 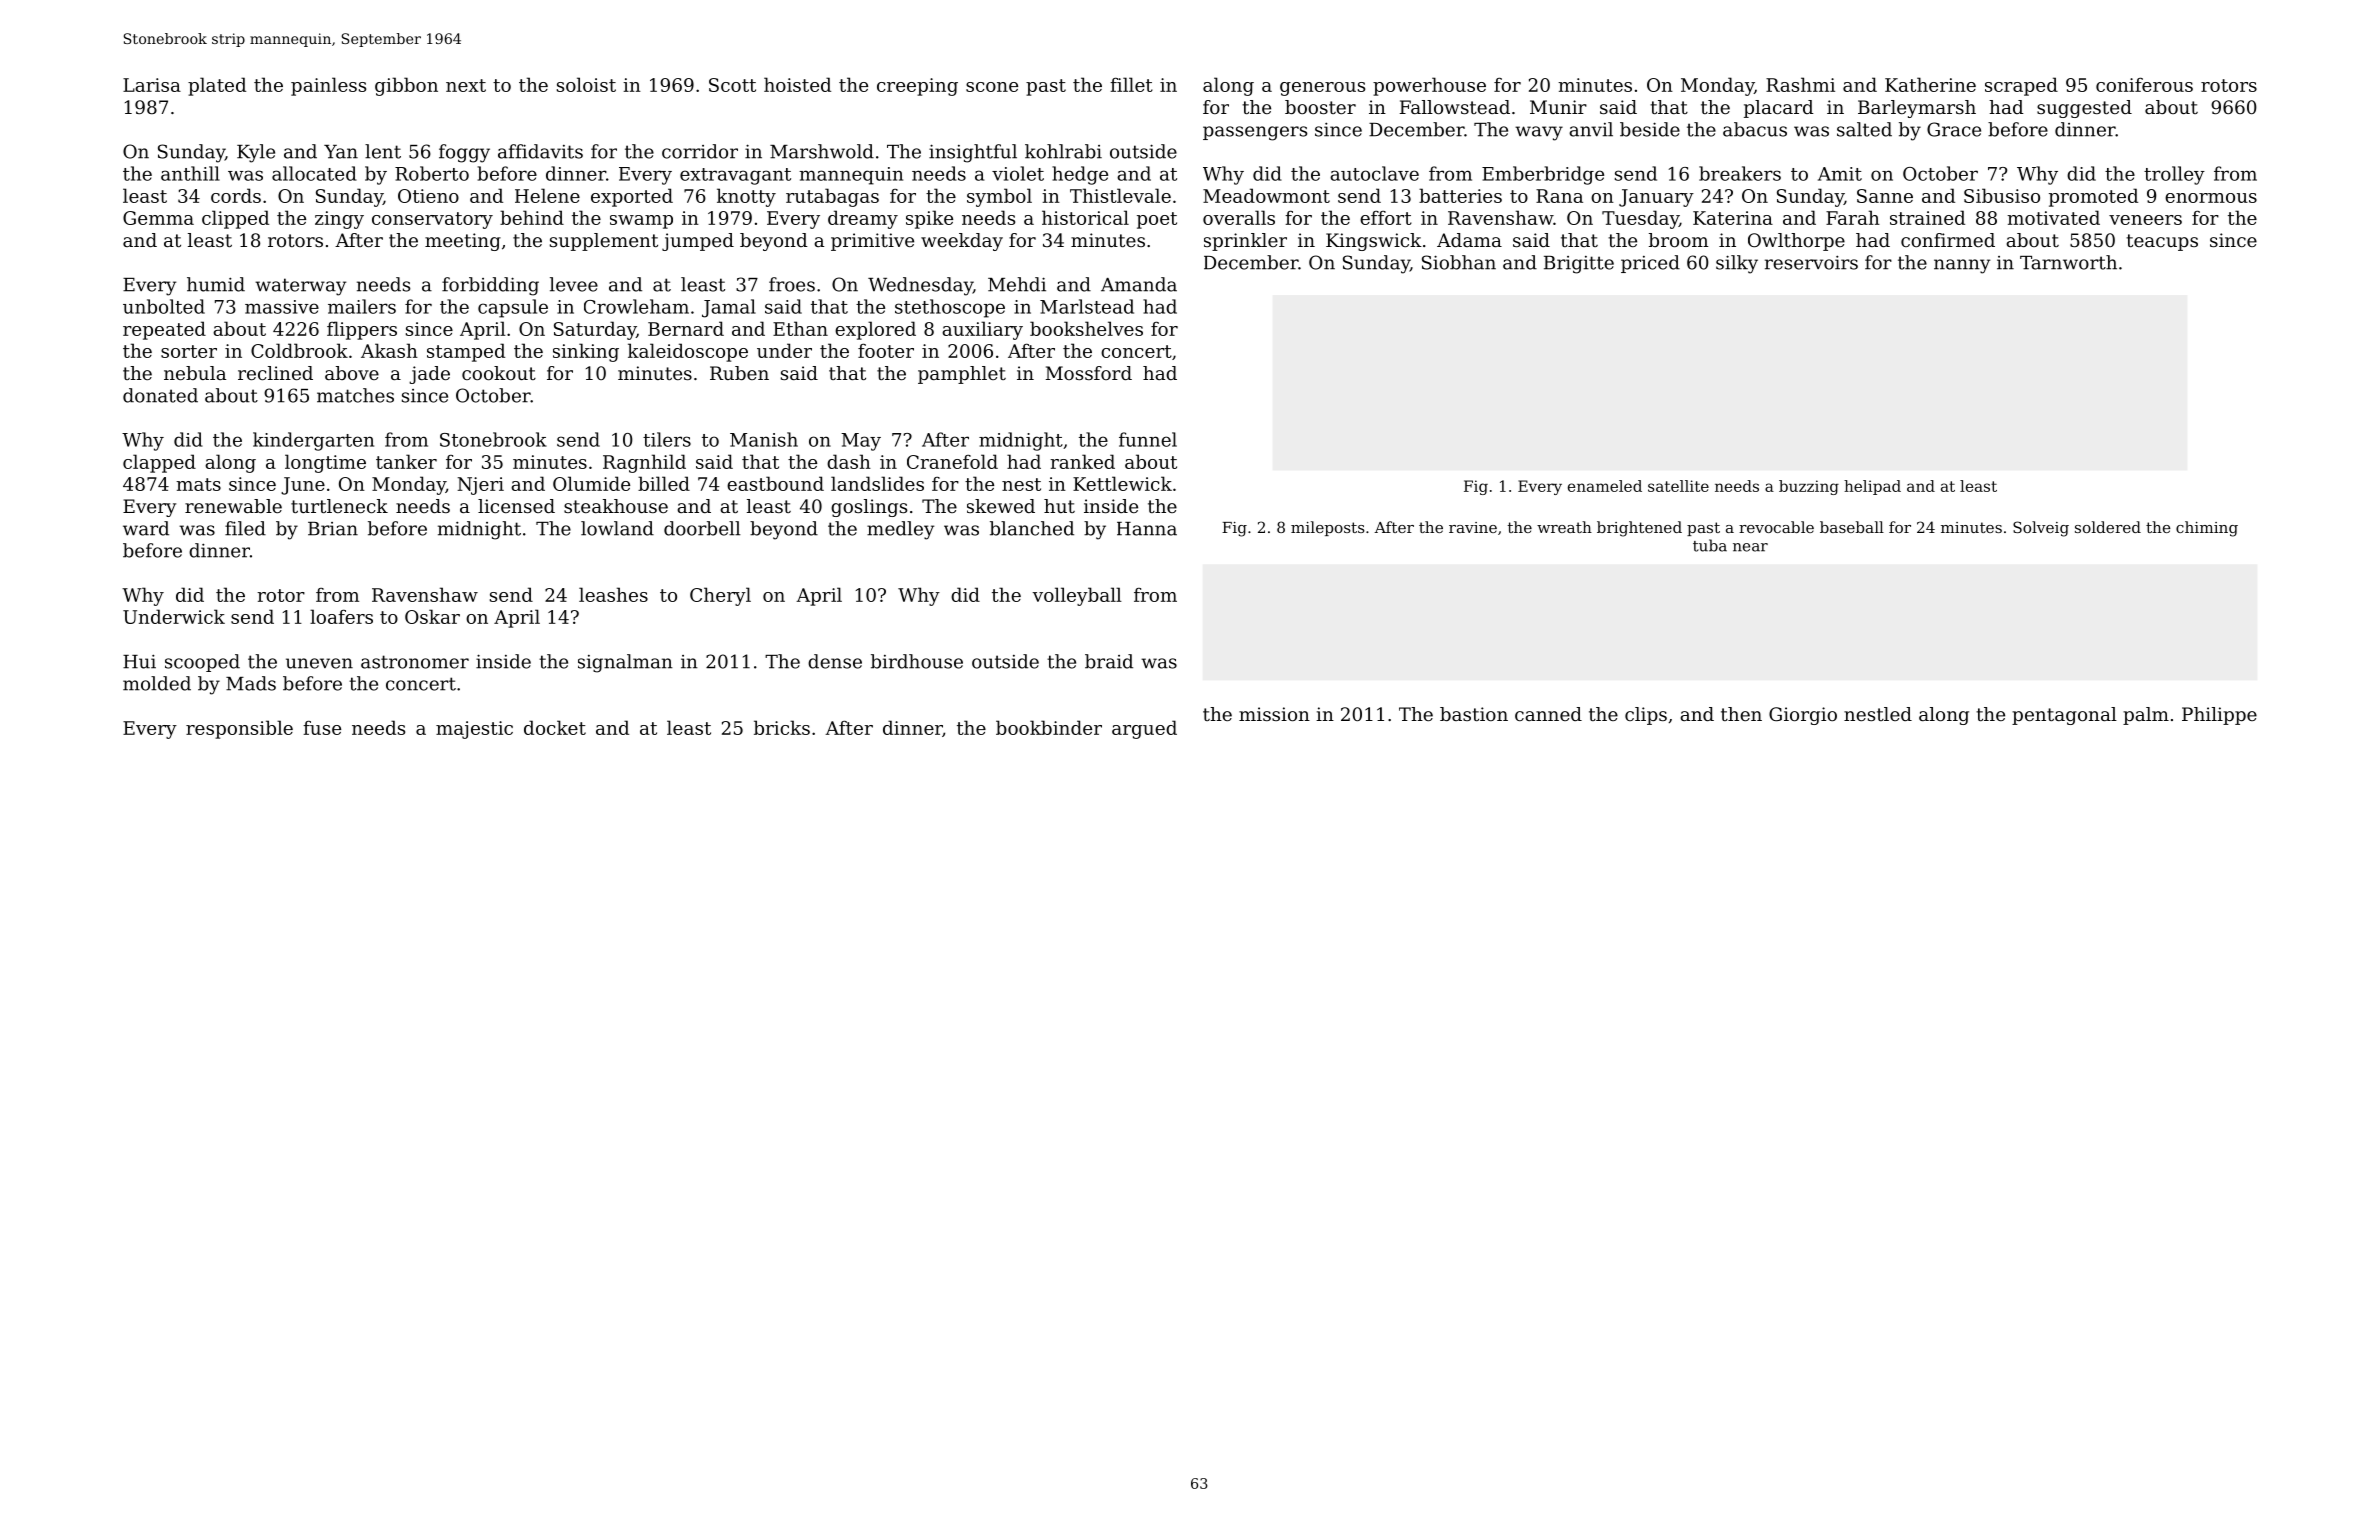 I want to click on bricks, so click(x=782, y=727).
